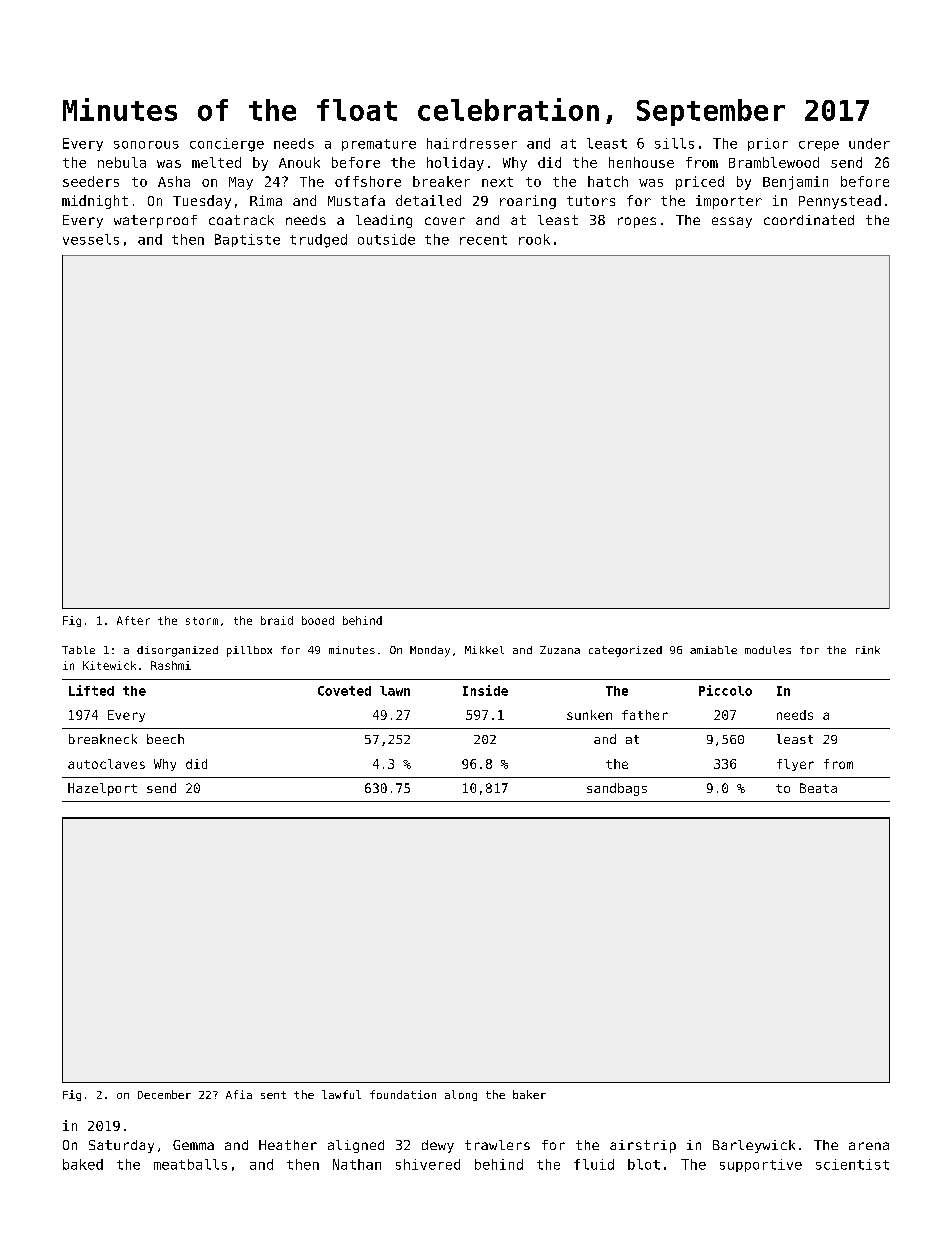  I want to click on seeders, so click(91, 181).
